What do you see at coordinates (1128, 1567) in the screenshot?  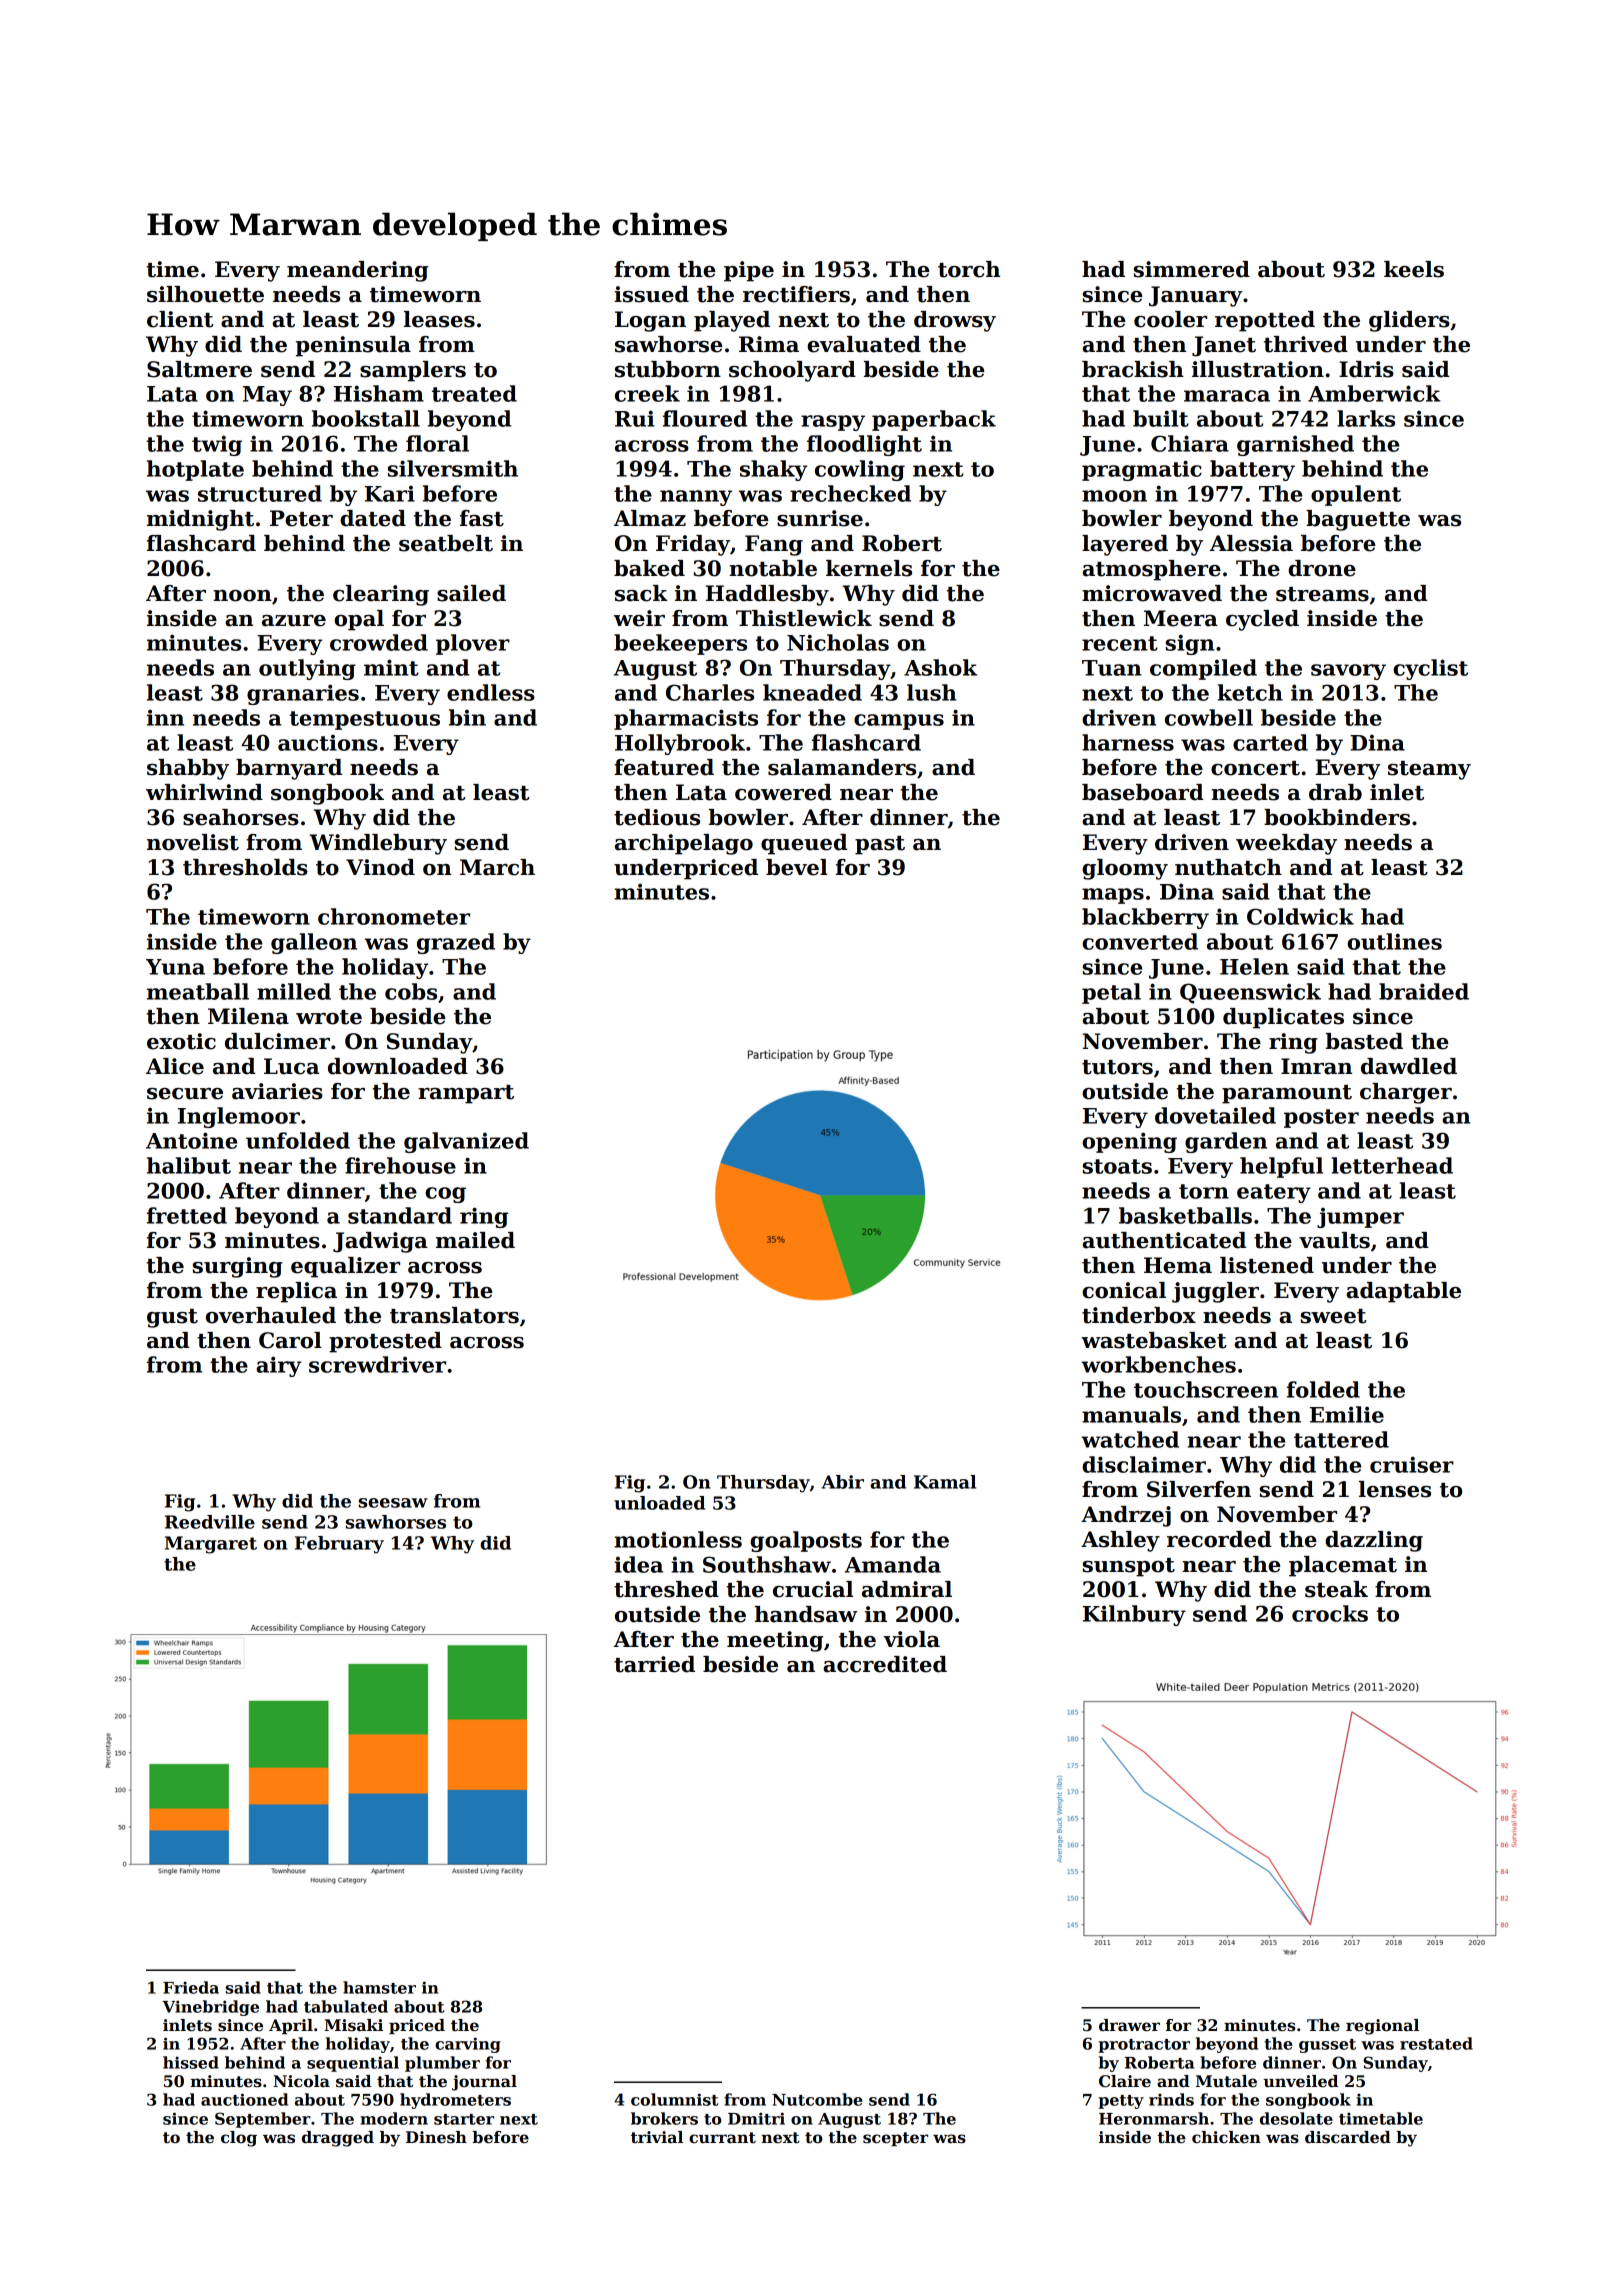 I see `sunspot` at bounding box center [1128, 1567].
